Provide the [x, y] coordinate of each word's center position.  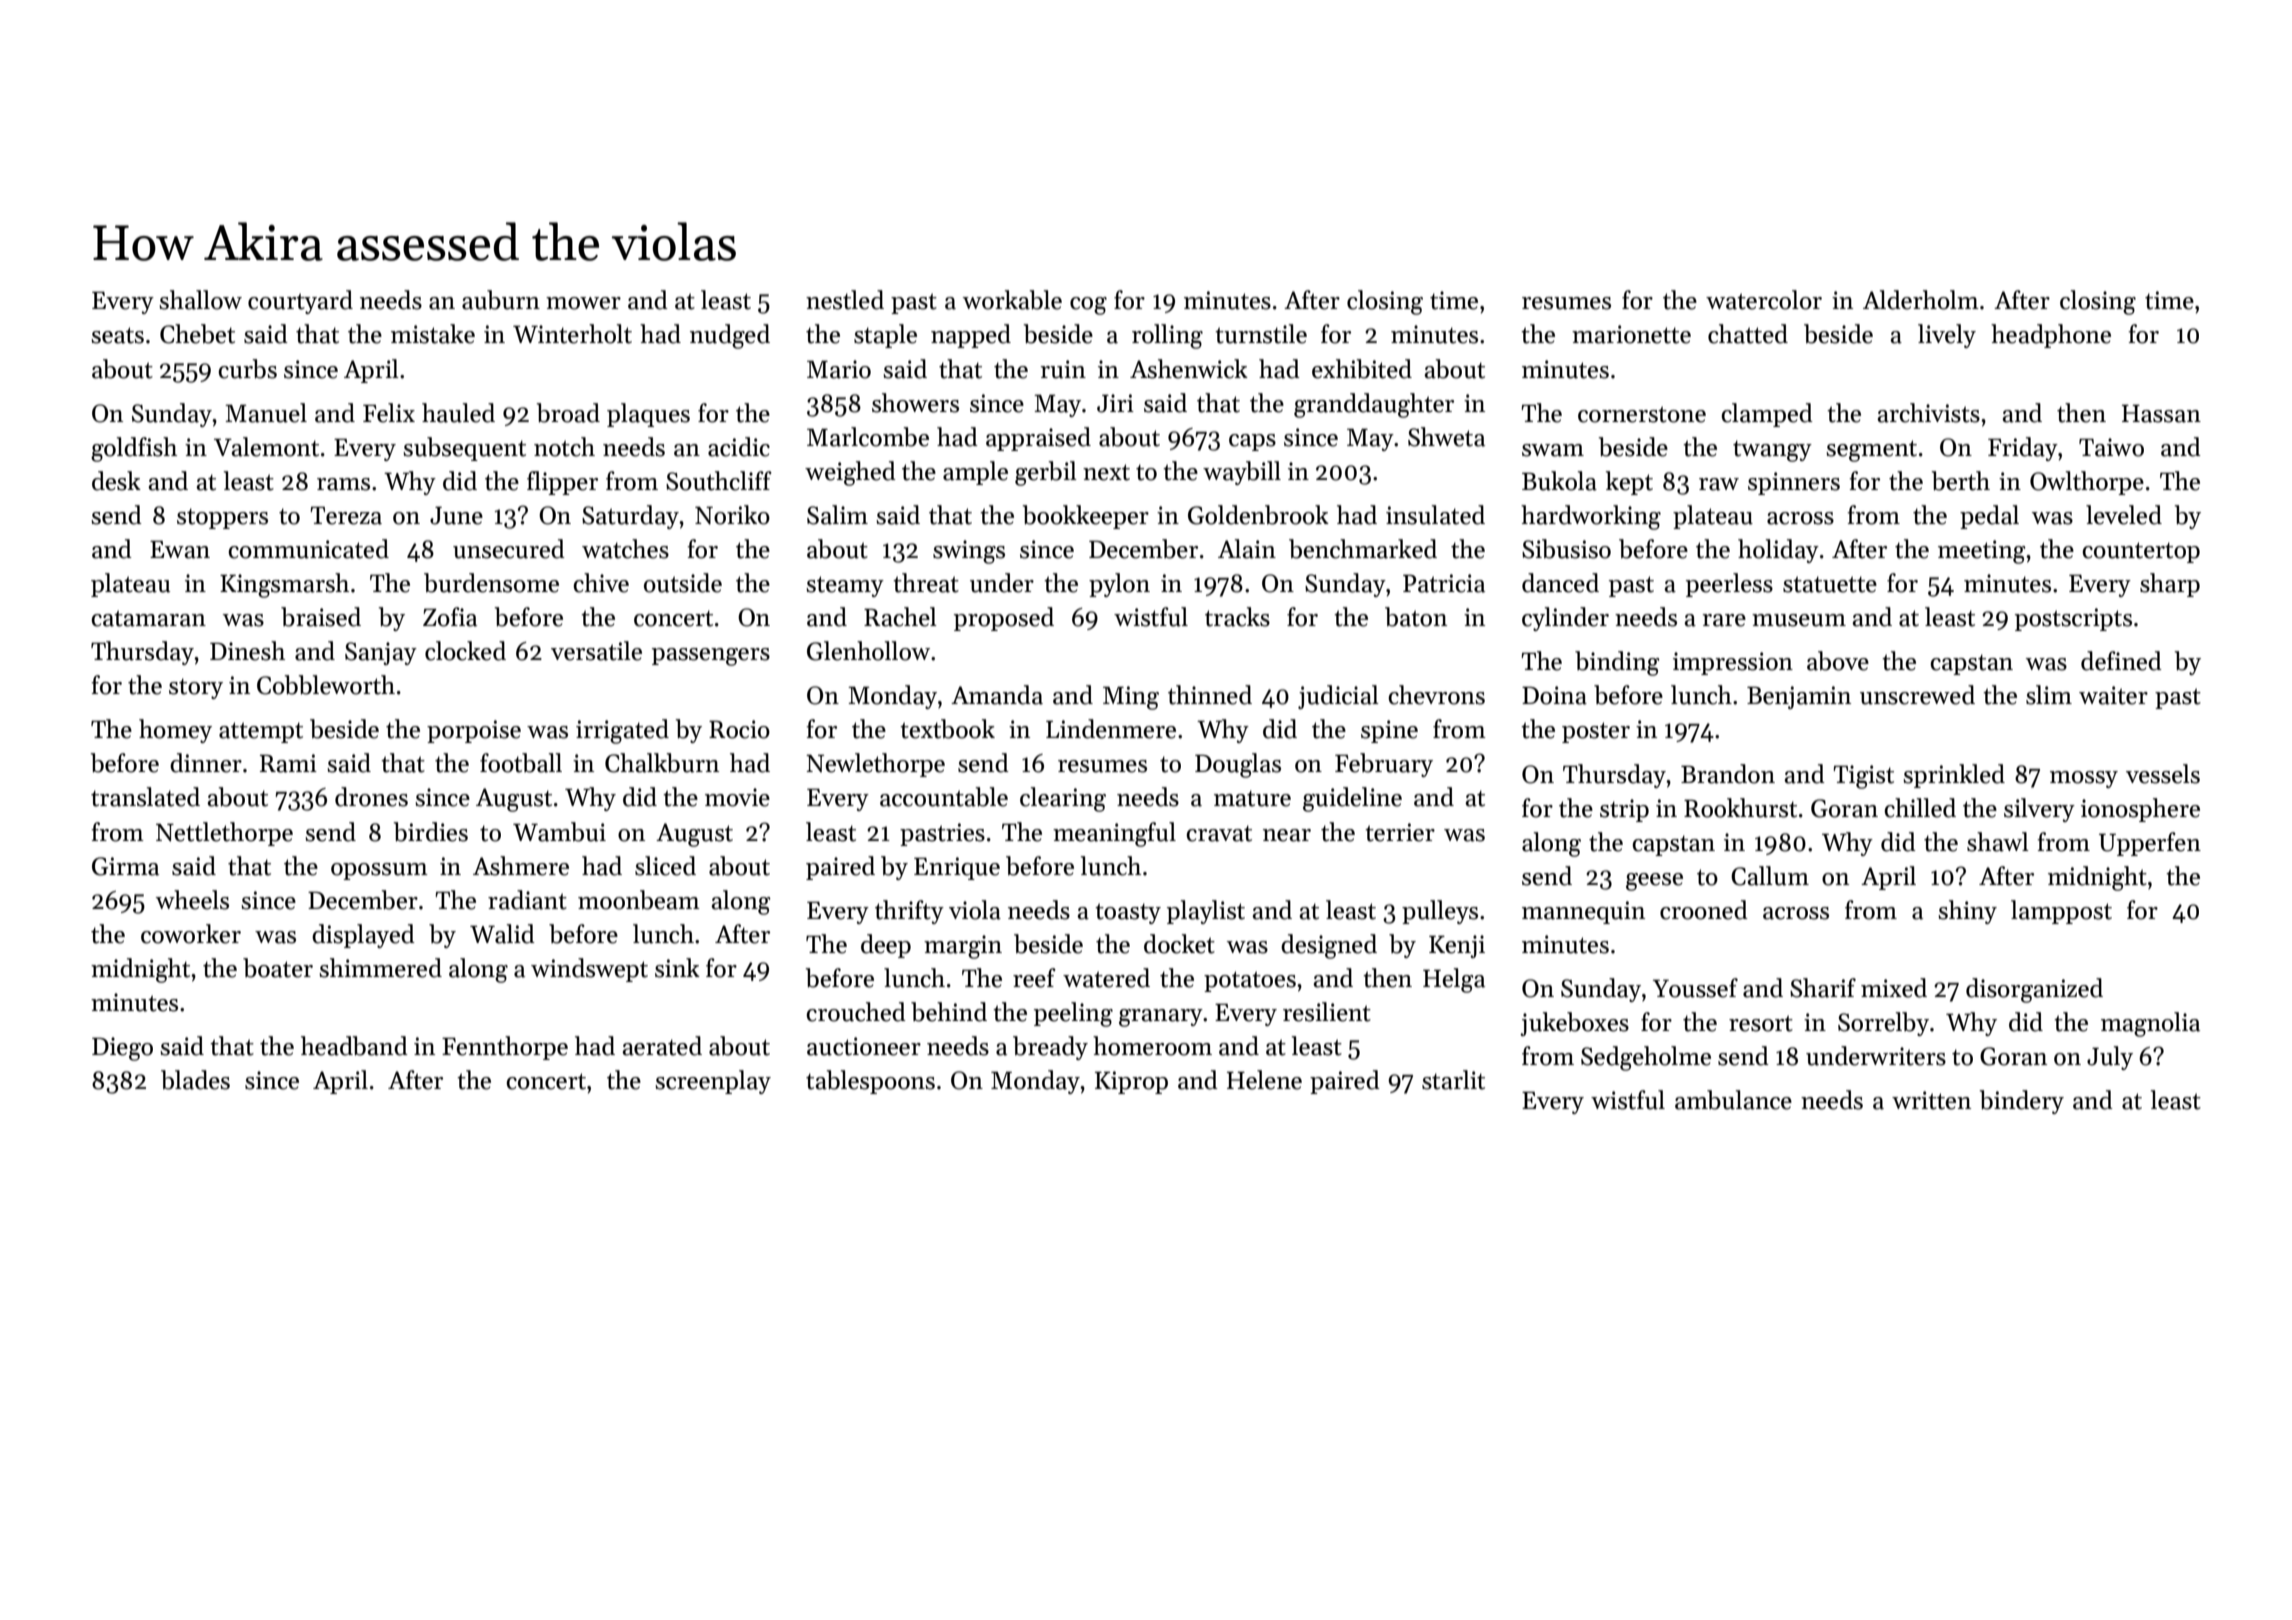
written [1931, 1100]
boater [278, 968]
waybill [1242, 473]
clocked [465, 651]
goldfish [134, 449]
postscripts [2073, 619]
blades [195, 1080]
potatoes [1250, 981]
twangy [1772, 451]
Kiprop [1131, 1082]
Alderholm [1921, 300]
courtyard [300, 302]
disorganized [2034, 990]
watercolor [1764, 300]
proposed [1004, 619]
